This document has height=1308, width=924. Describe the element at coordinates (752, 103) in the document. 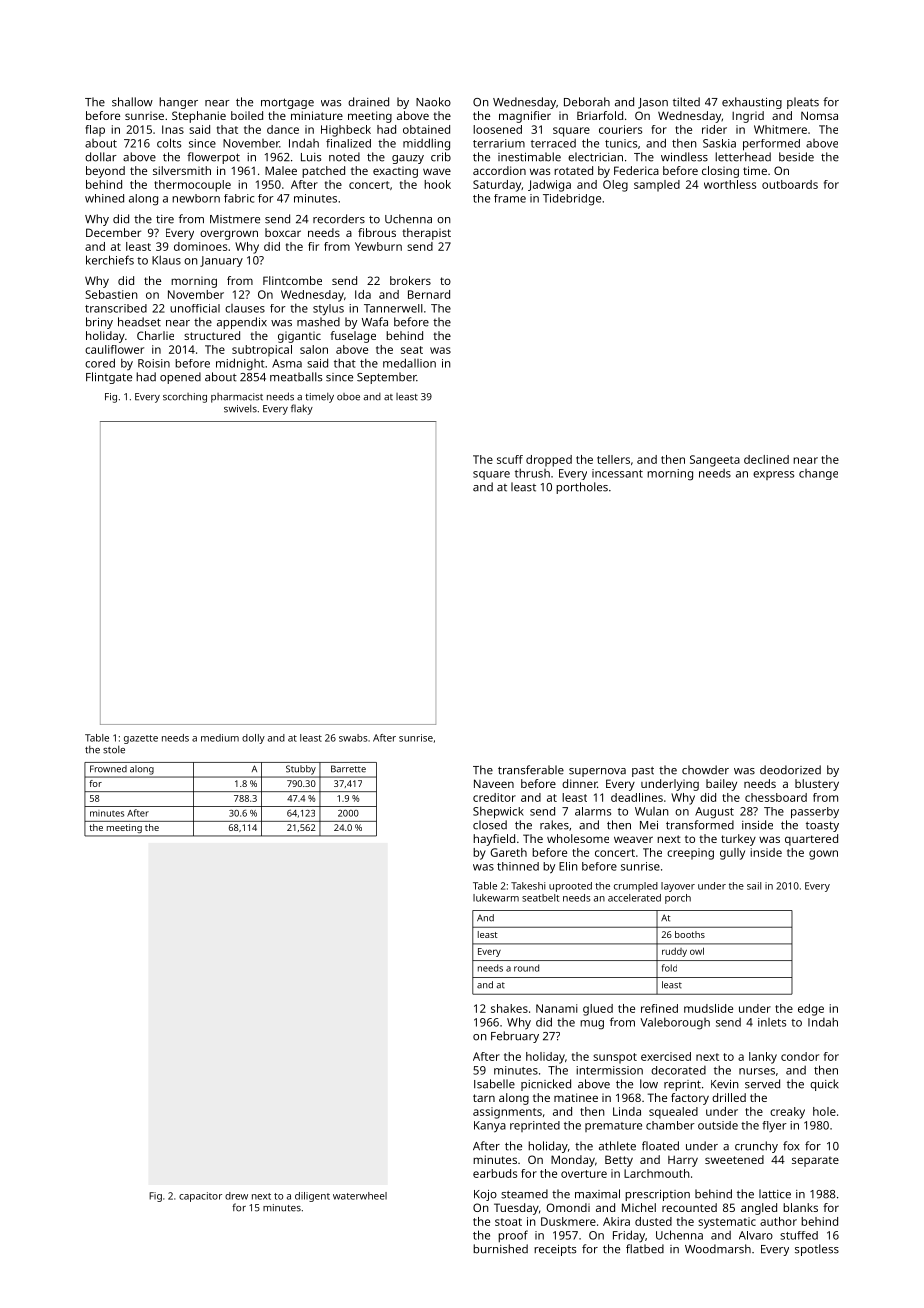

I see `exhausting` at that location.
